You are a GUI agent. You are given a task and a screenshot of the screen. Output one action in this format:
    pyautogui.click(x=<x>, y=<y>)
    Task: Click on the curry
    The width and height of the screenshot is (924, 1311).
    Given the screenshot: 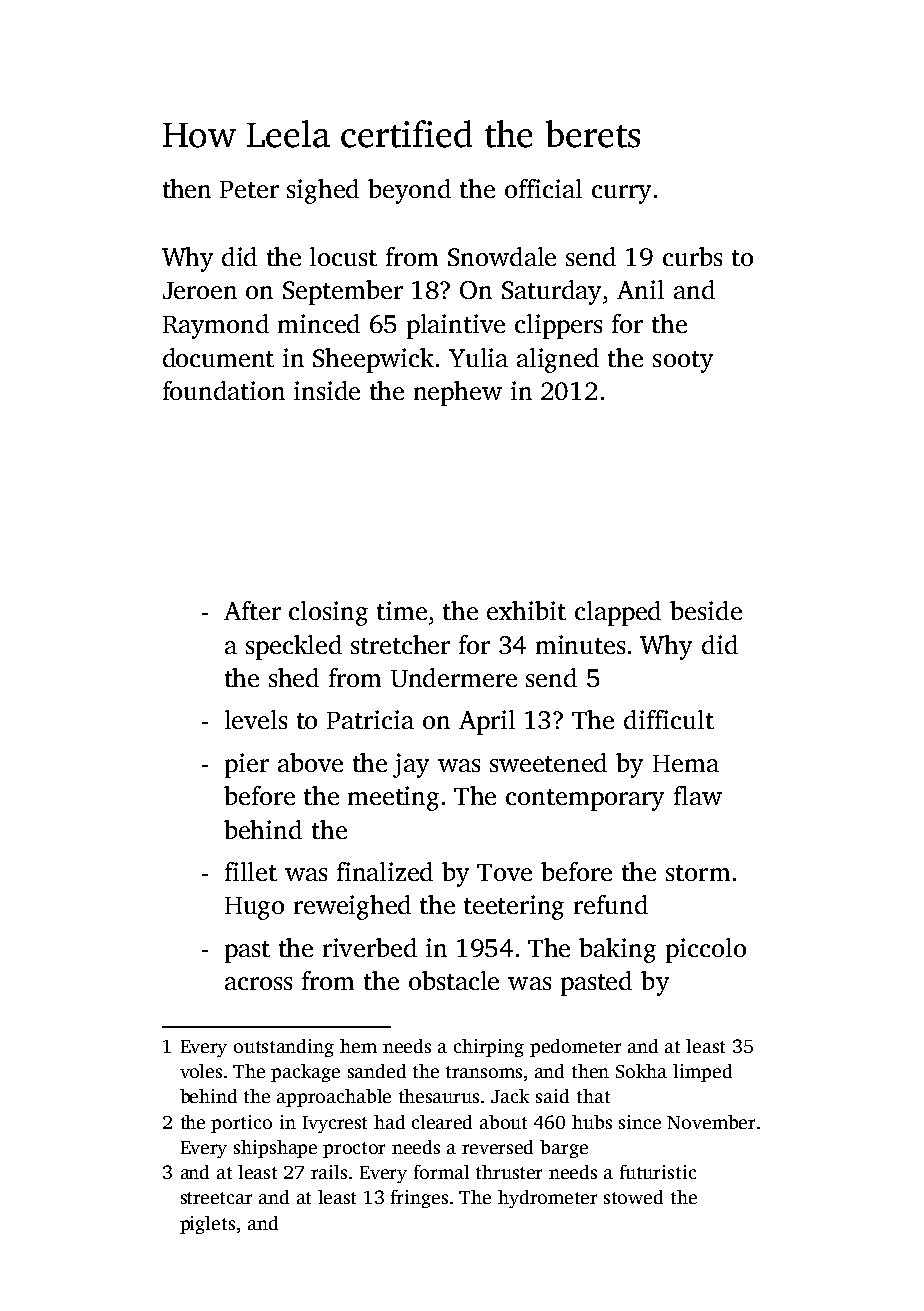 What is the action you would take?
    pyautogui.click(x=621, y=194)
